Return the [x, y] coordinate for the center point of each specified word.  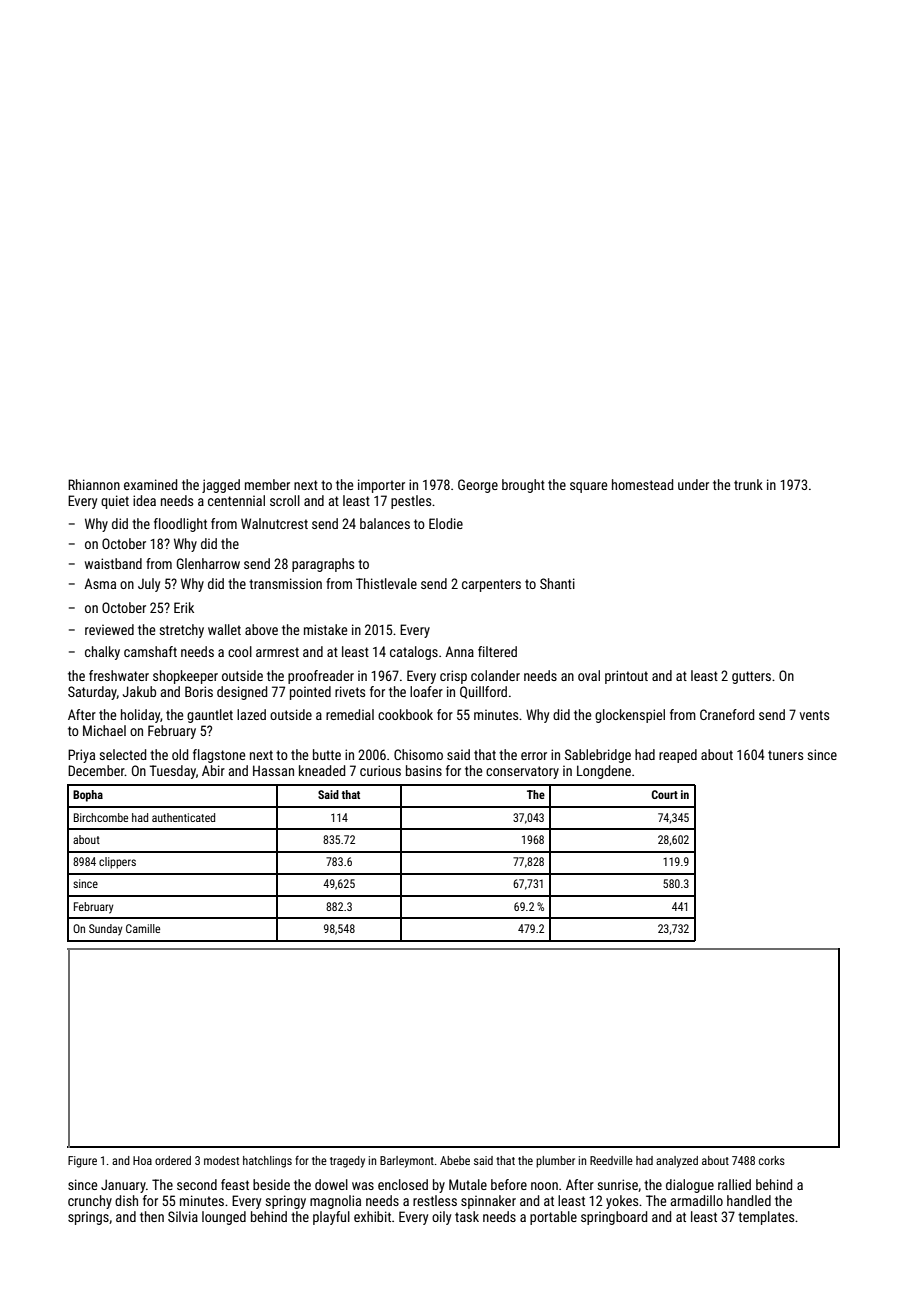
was [363, 1186]
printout [626, 677]
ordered [173, 1160]
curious [380, 770]
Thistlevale [386, 583]
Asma [100, 583]
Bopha [88, 796]
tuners [785, 755]
